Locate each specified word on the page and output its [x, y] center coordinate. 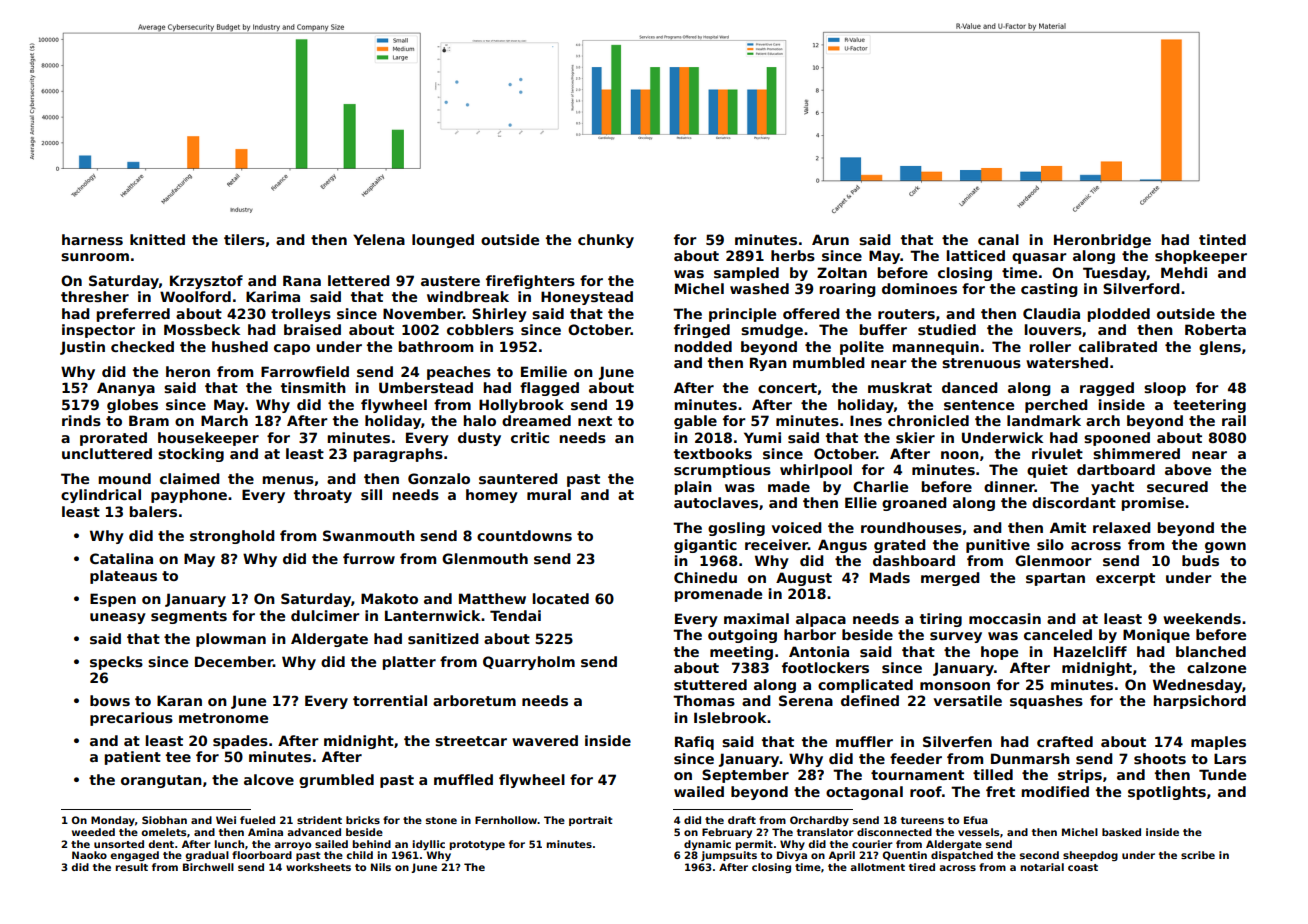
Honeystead [587, 298]
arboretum [474, 700]
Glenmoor [1053, 560]
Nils [381, 867]
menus [288, 480]
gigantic [705, 546]
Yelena [379, 239]
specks [116, 663]
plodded [1118, 315]
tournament [917, 775]
